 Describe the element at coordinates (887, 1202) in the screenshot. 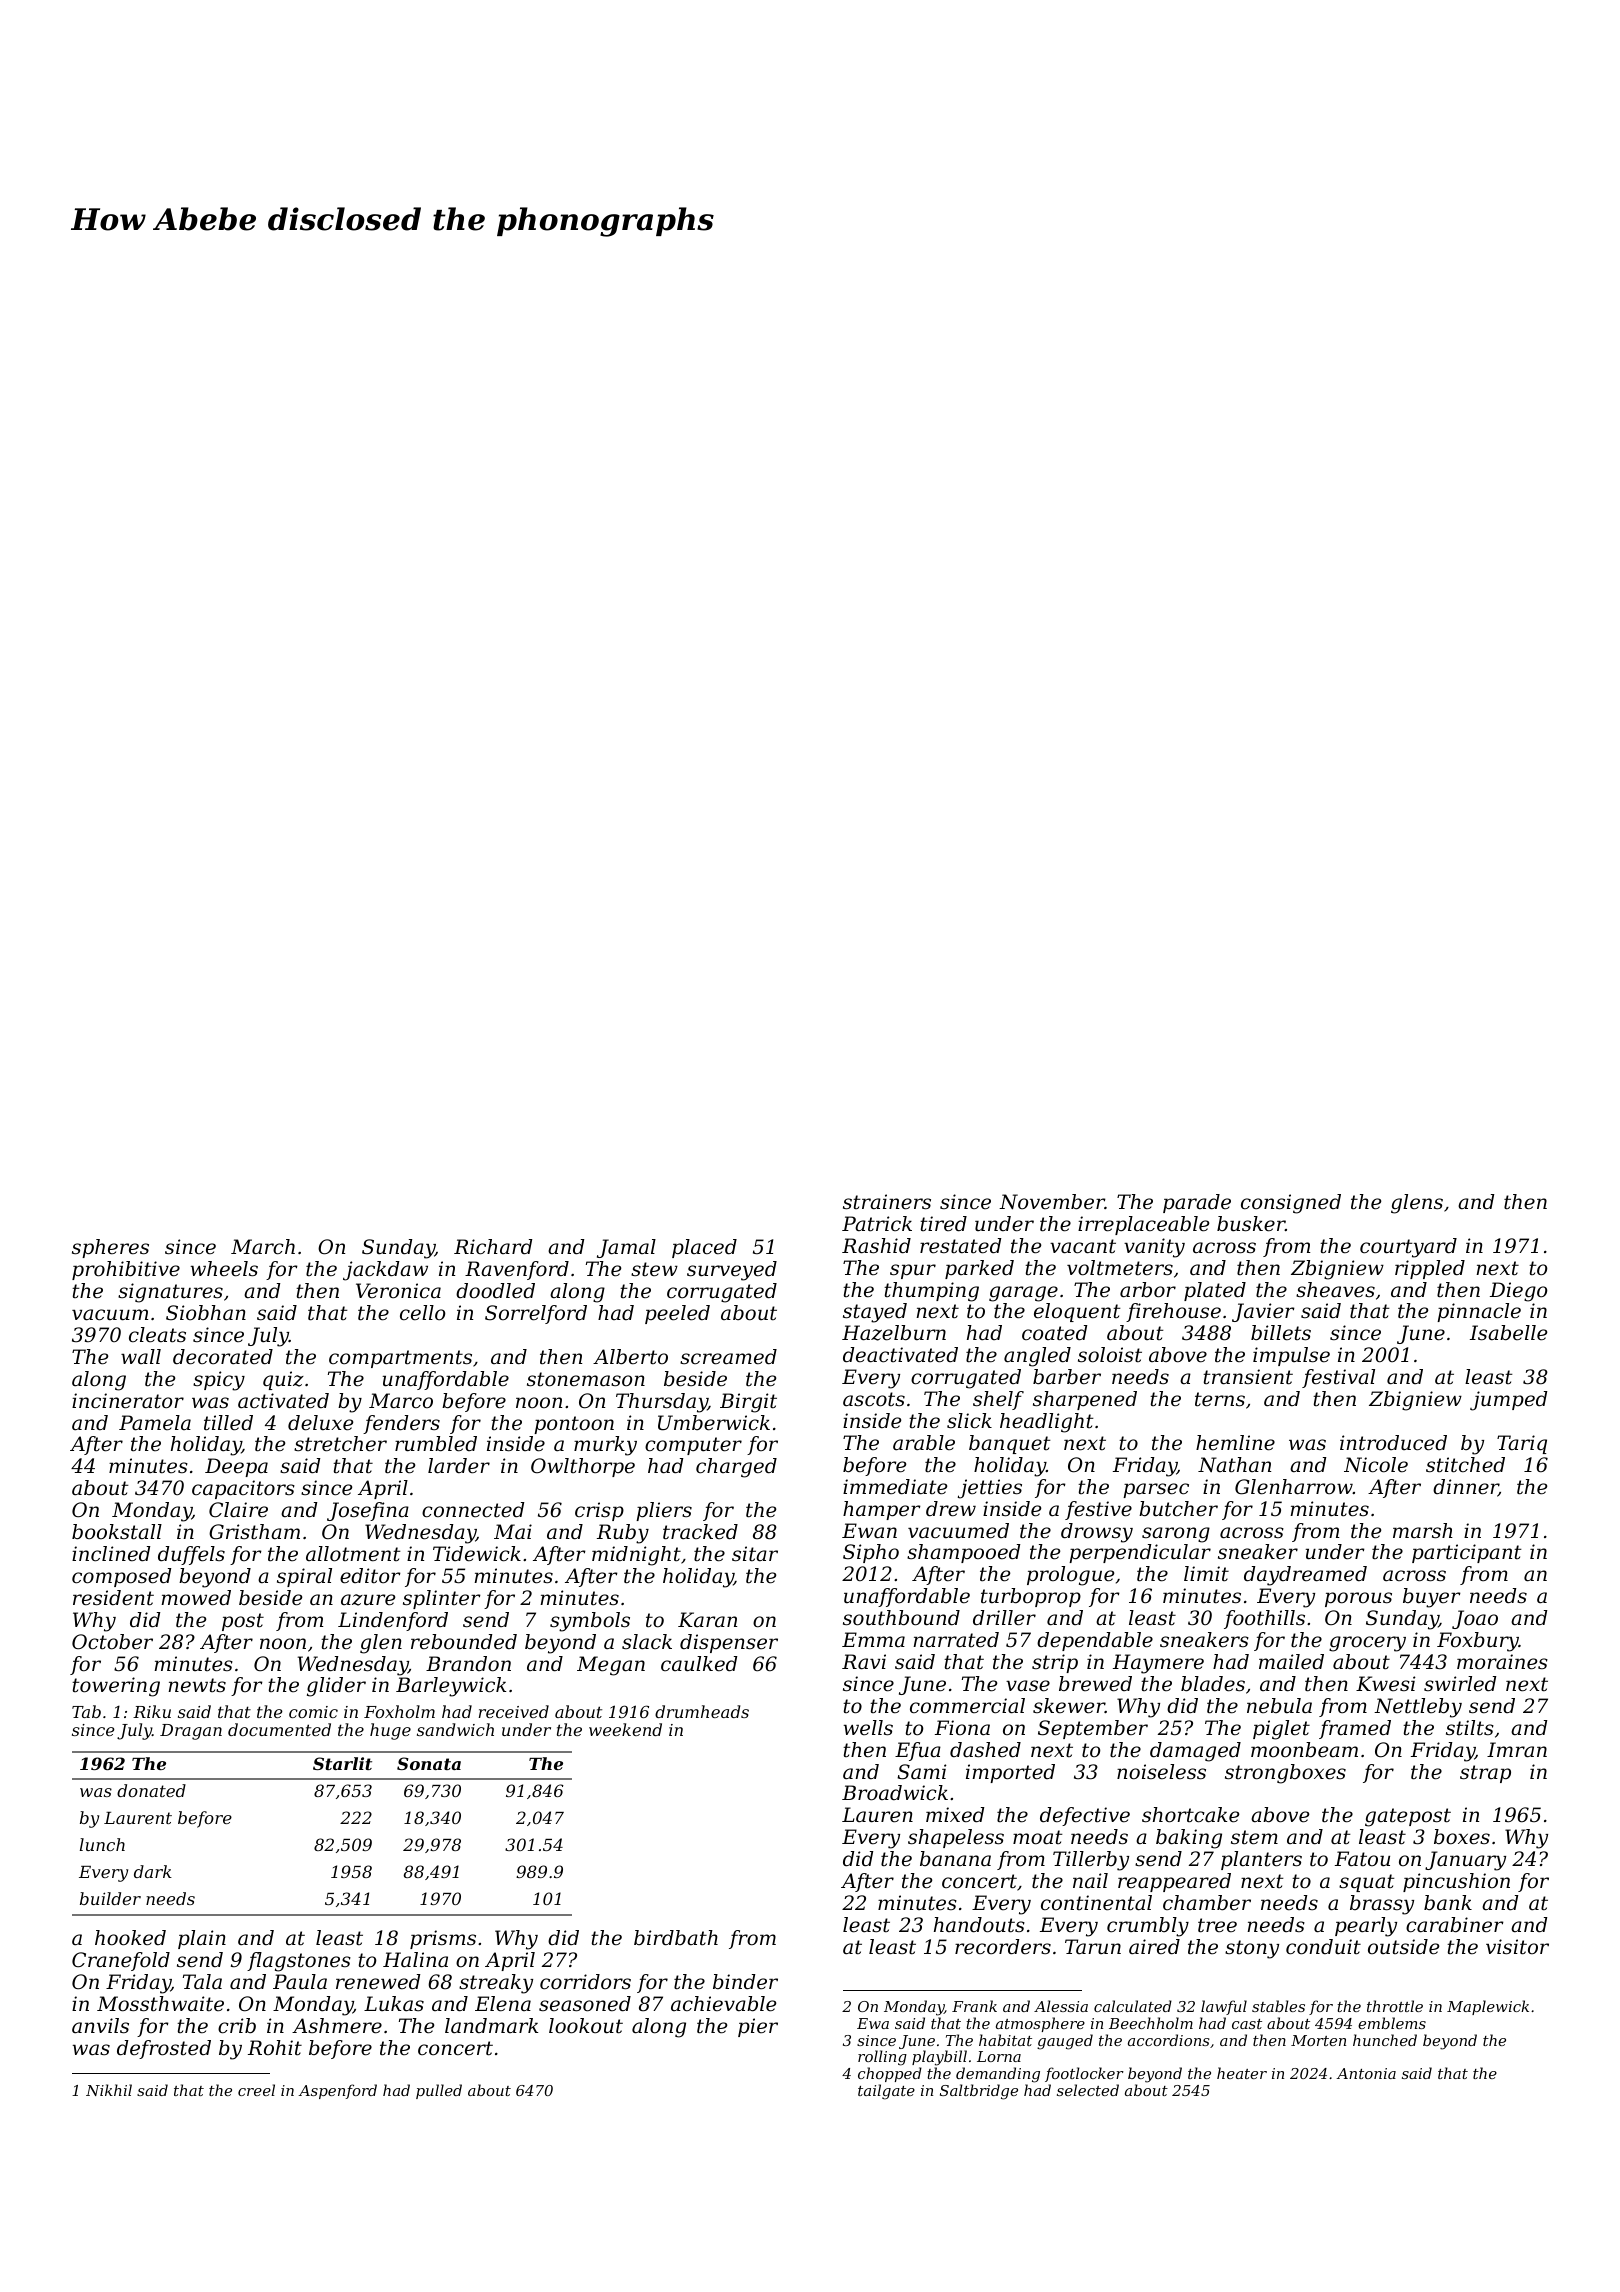

I see `strainers` at that location.
